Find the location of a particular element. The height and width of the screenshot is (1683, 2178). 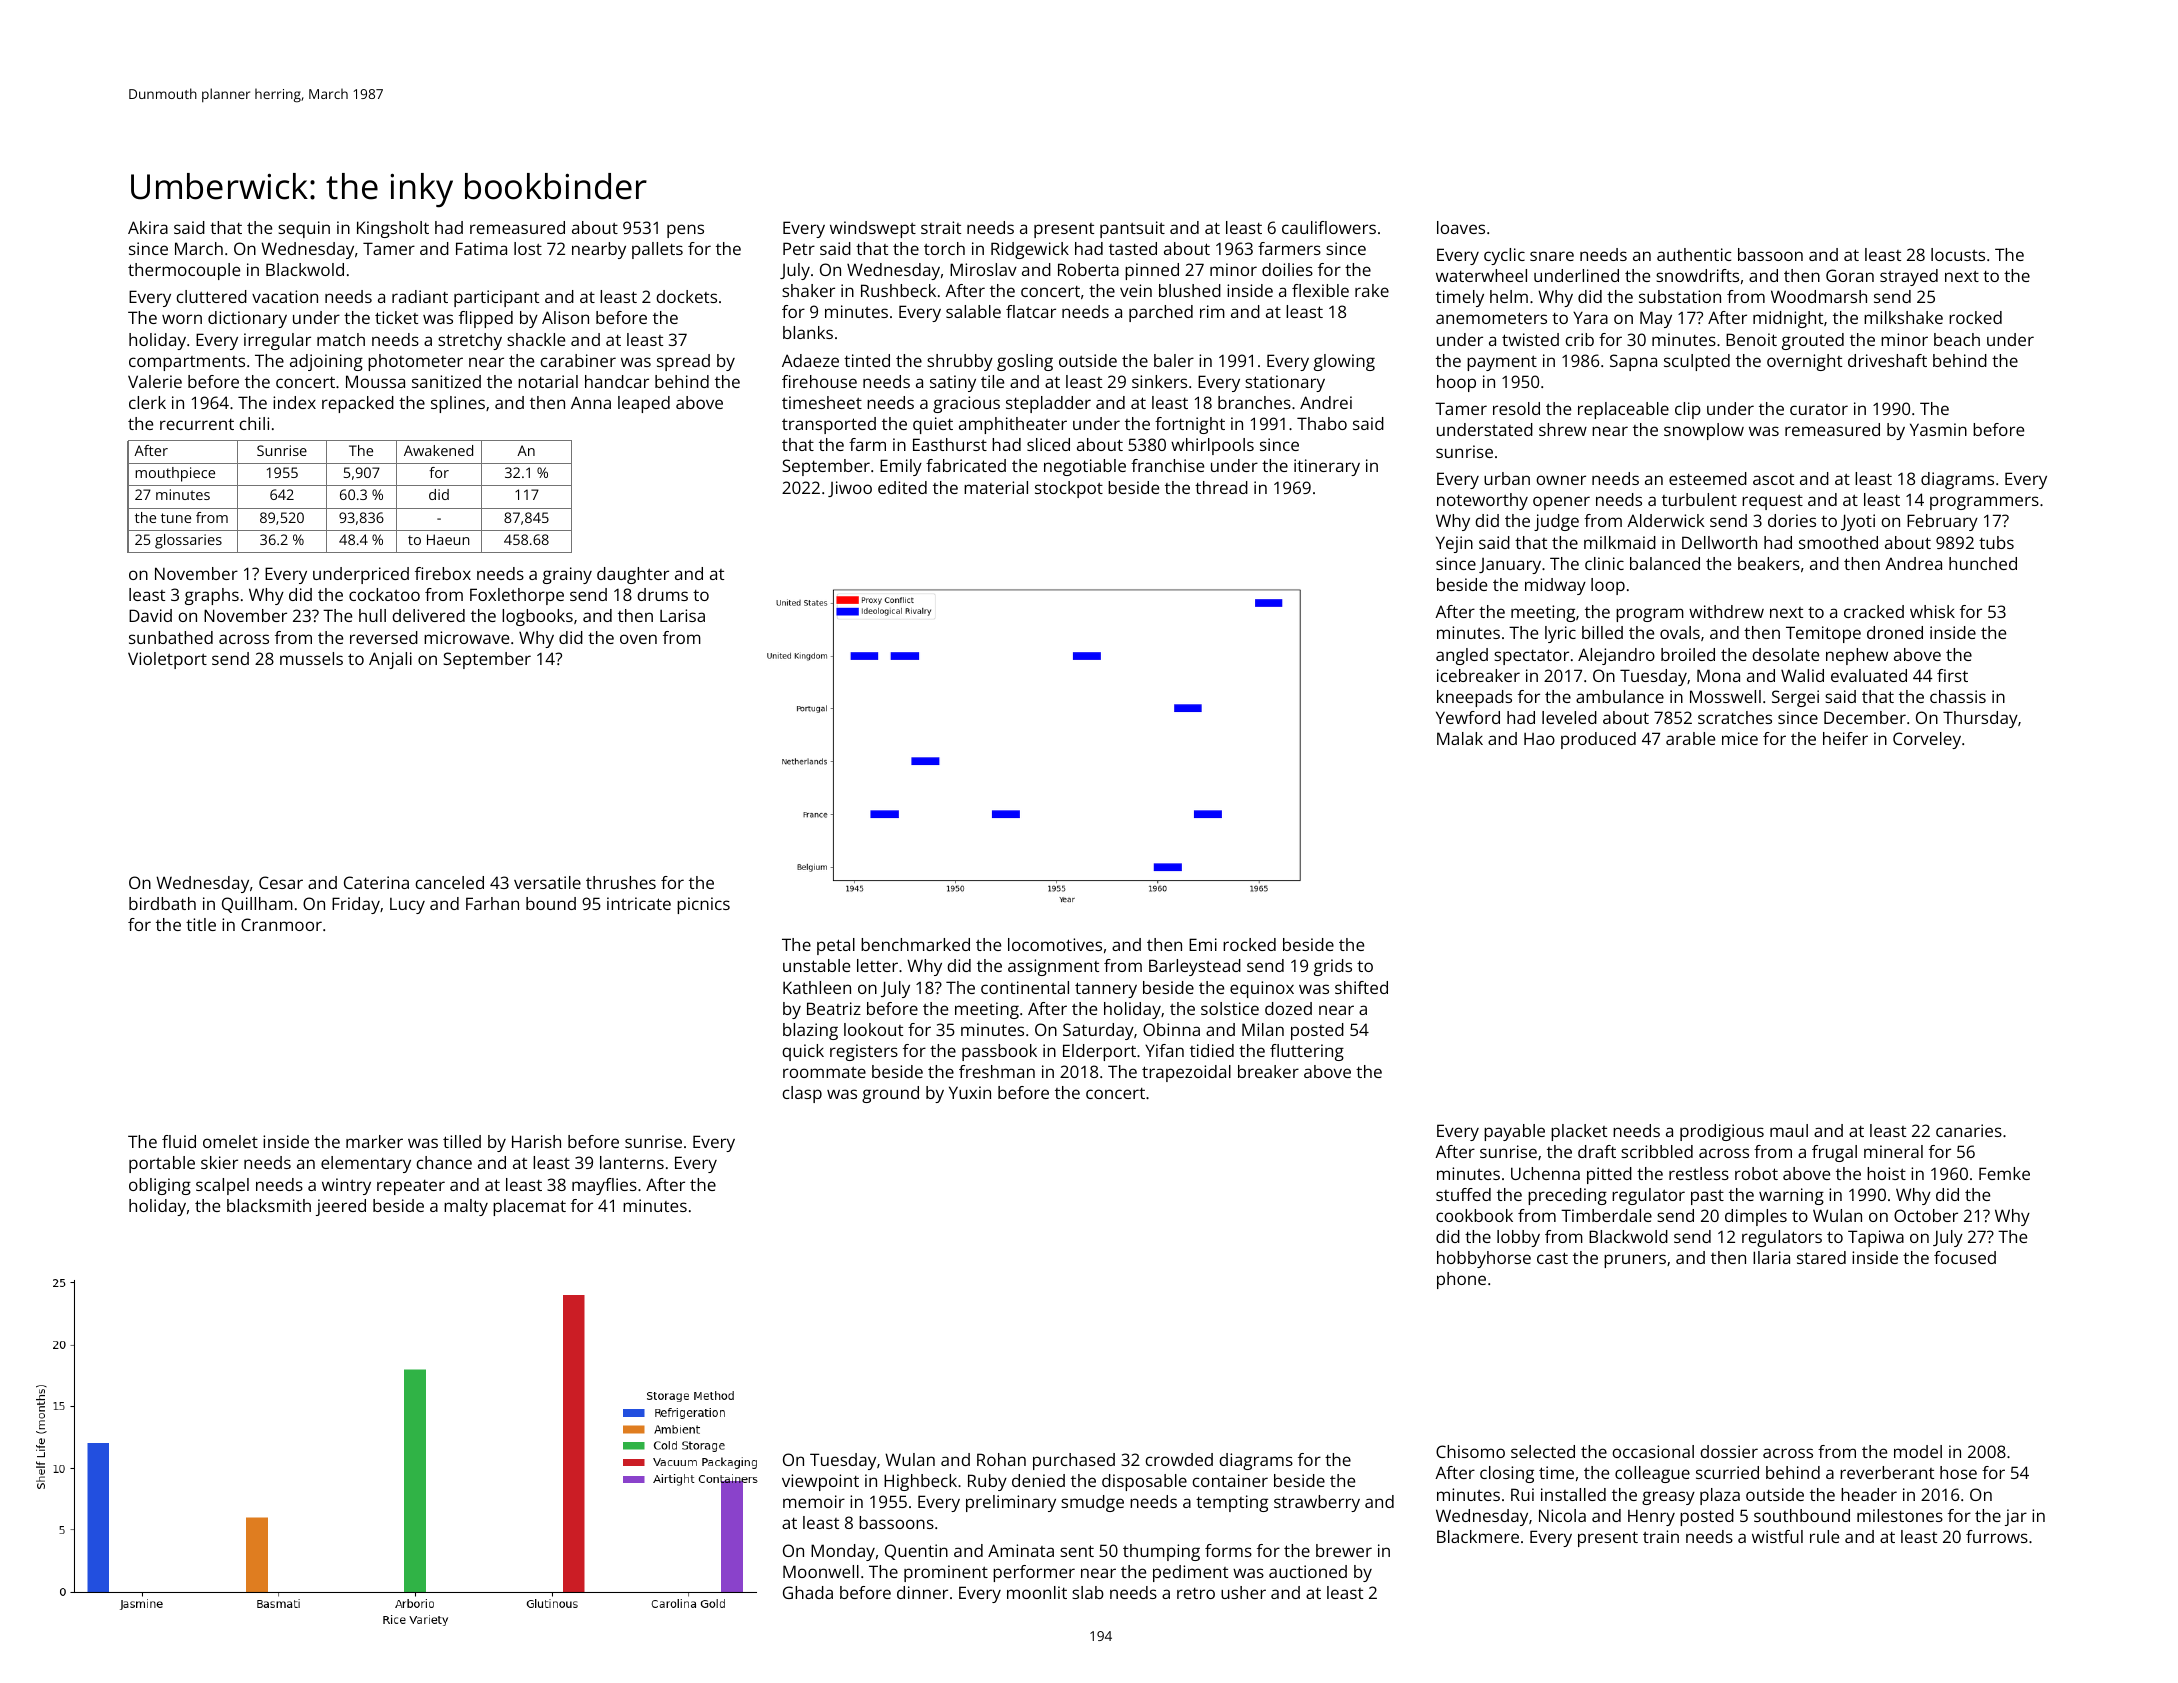

tubs is located at coordinates (1996, 542).
